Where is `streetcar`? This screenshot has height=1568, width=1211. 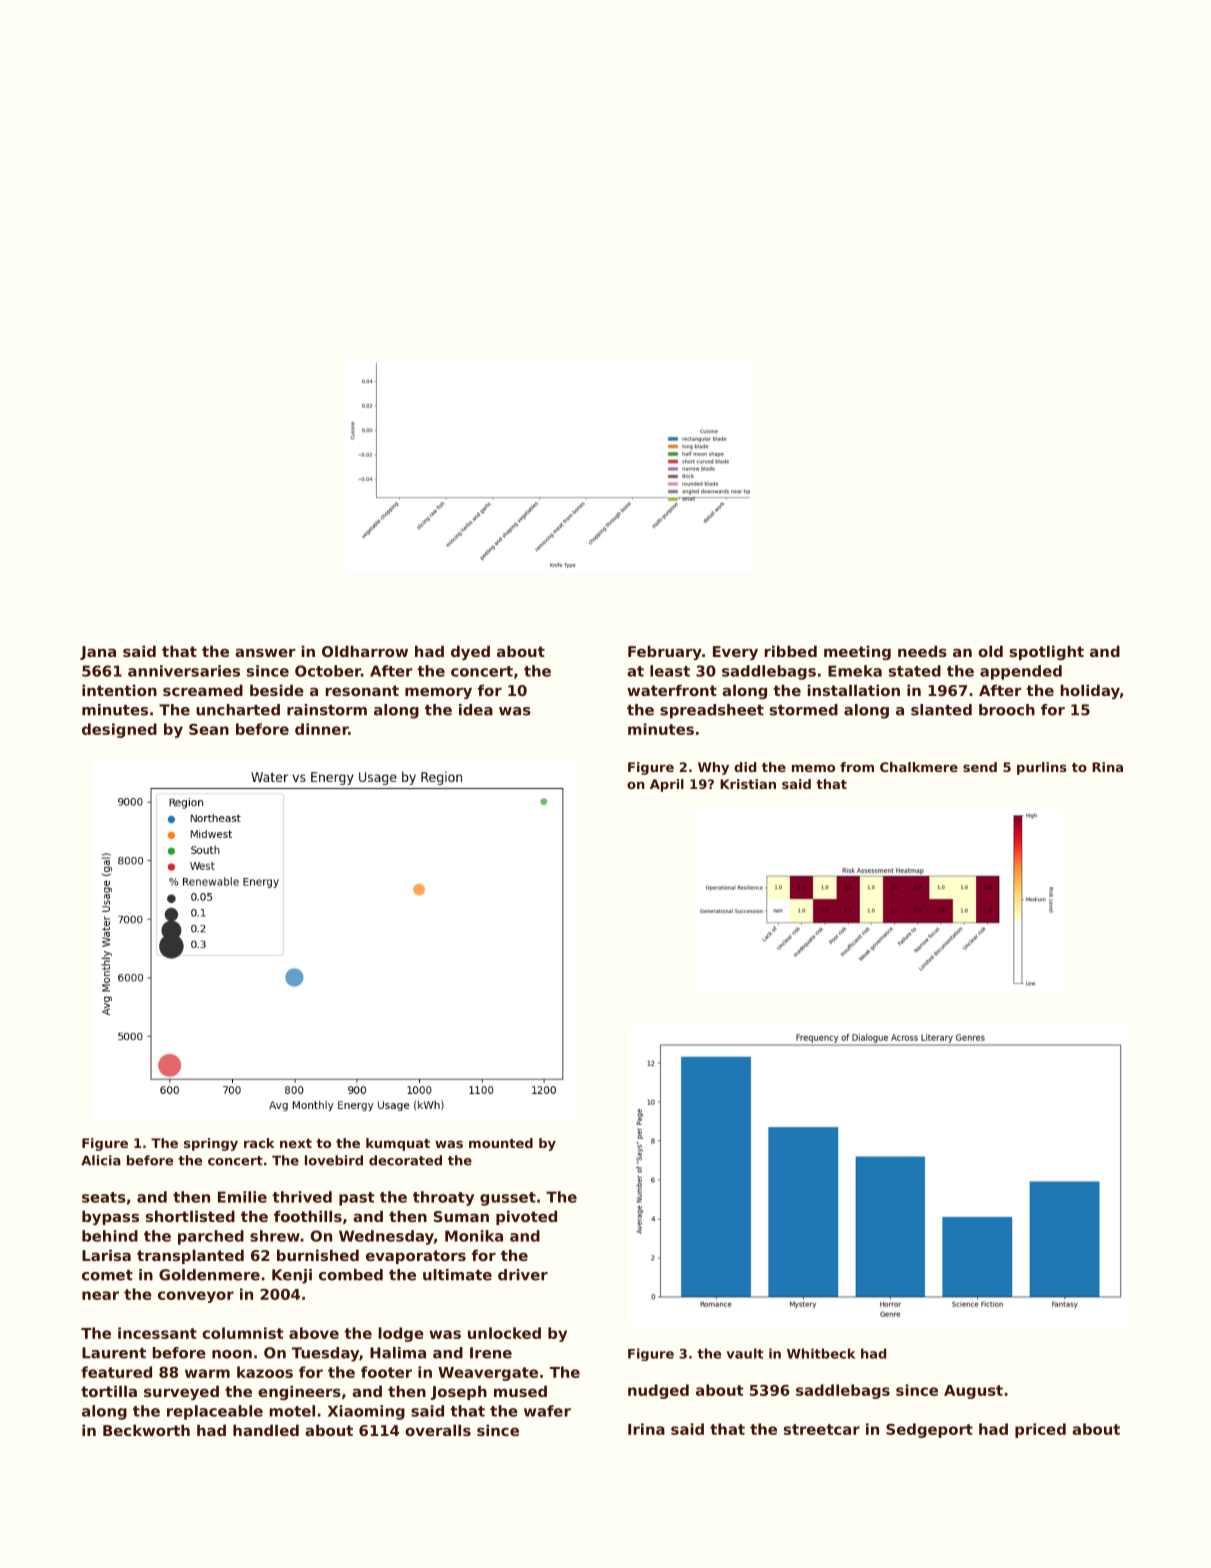
streetcar is located at coordinates (822, 1429).
